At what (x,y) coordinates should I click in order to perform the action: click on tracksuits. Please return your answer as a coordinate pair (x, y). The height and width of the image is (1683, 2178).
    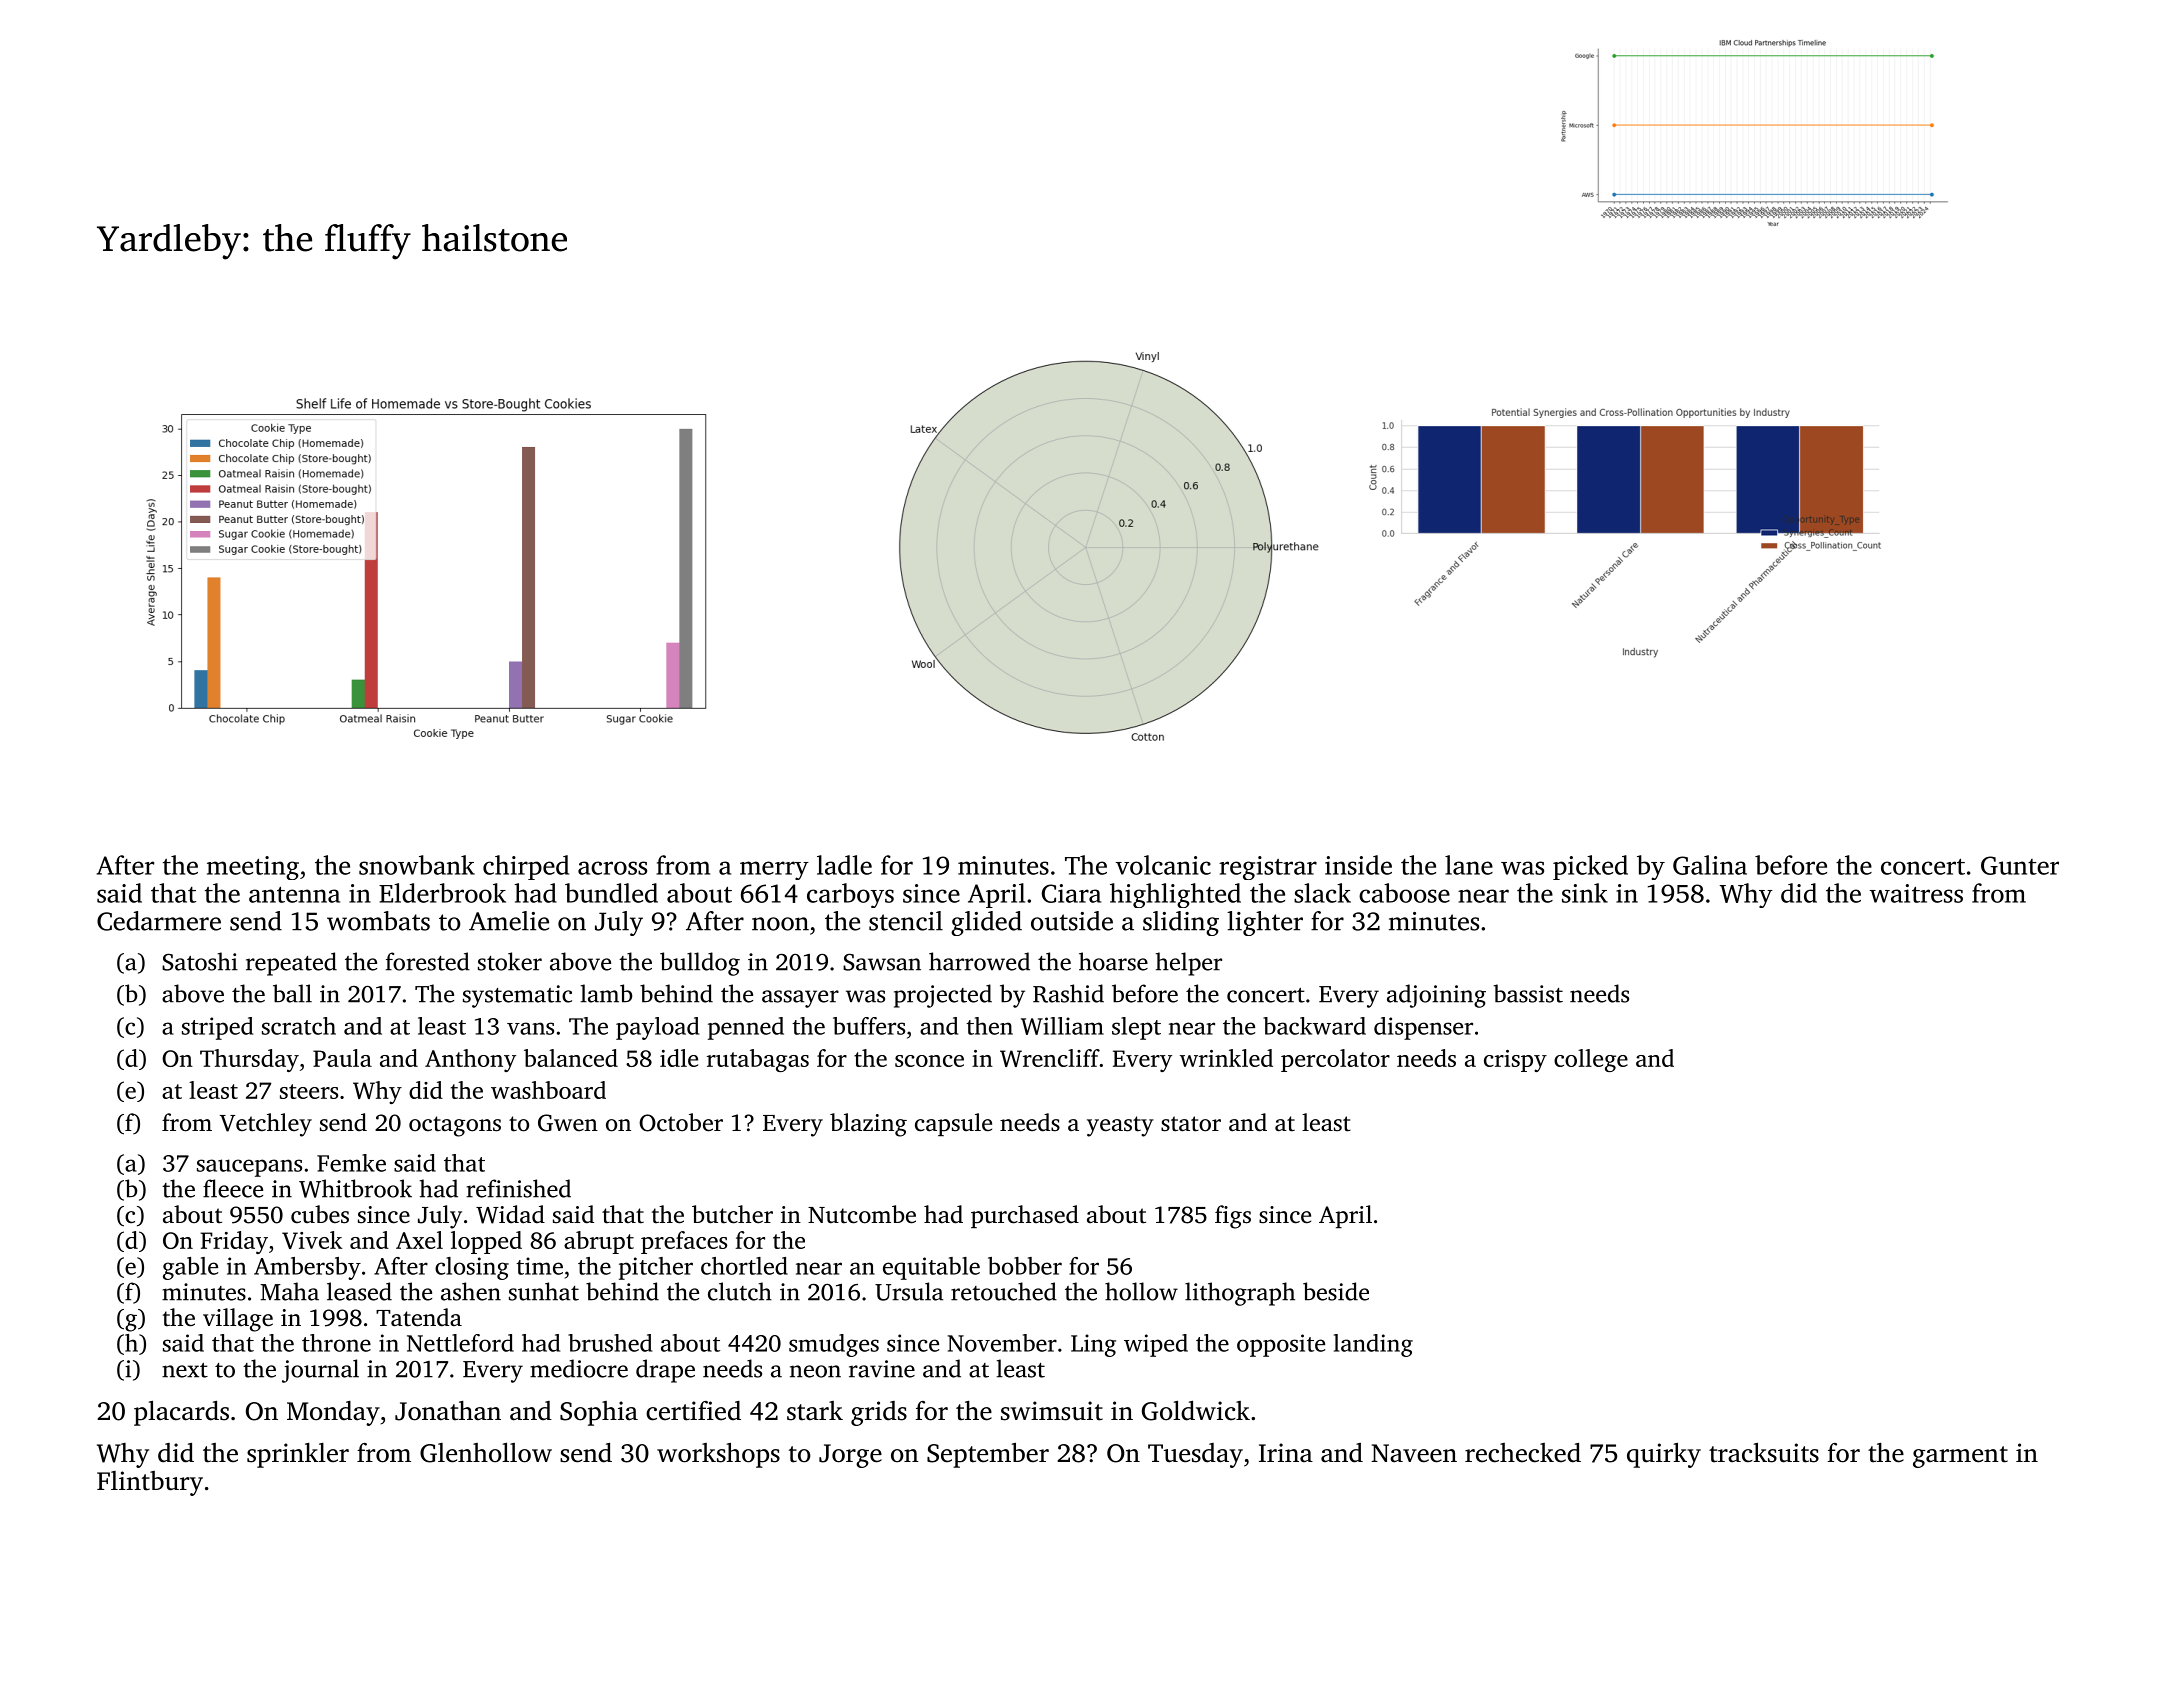
    Looking at the image, I should click on (1764, 1452).
